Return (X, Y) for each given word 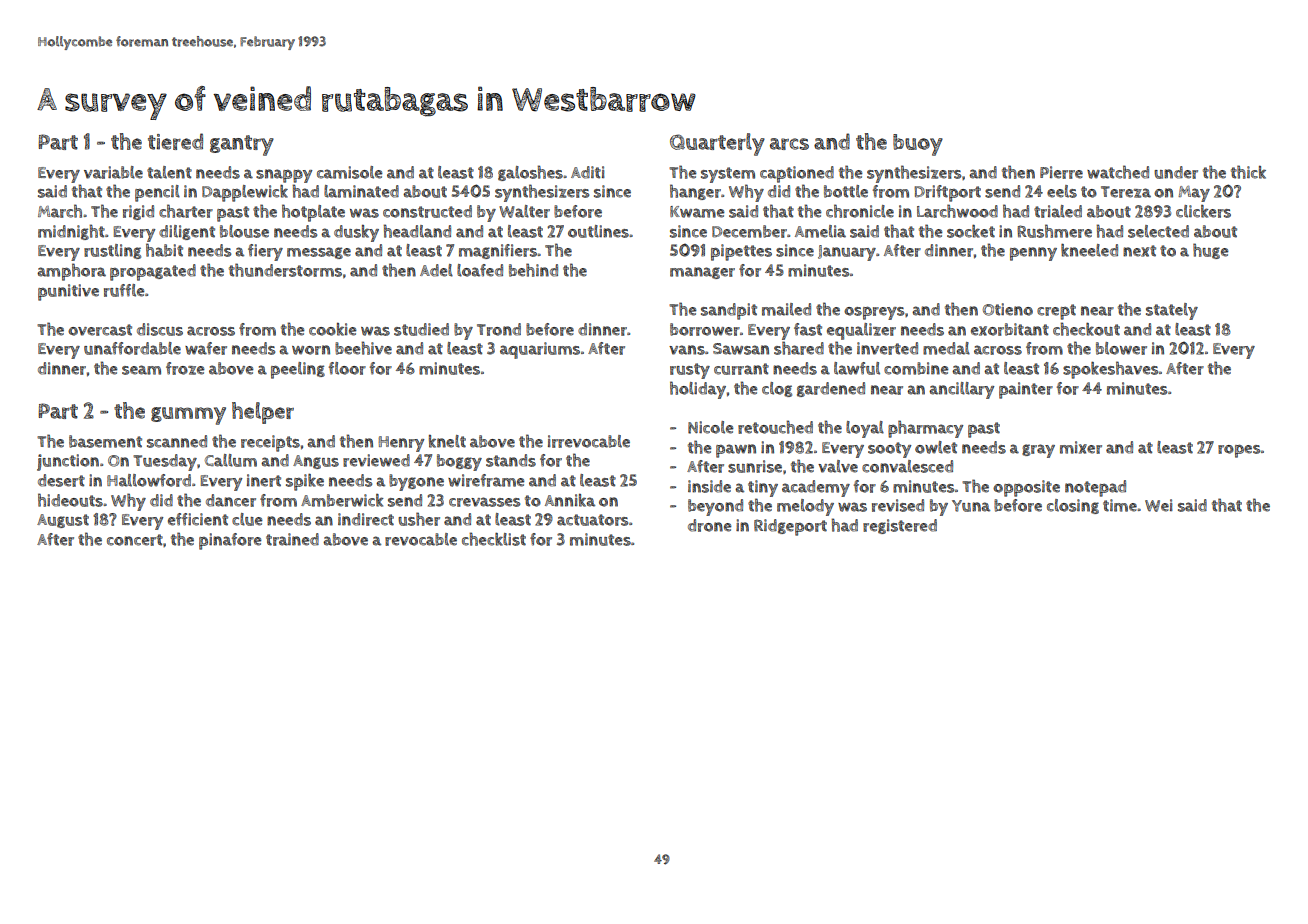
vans (687, 350)
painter (1026, 390)
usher (419, 519)
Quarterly (717, 144)
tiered (175, 141)
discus (160, 329)
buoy (918, 145)
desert (61, 480)
